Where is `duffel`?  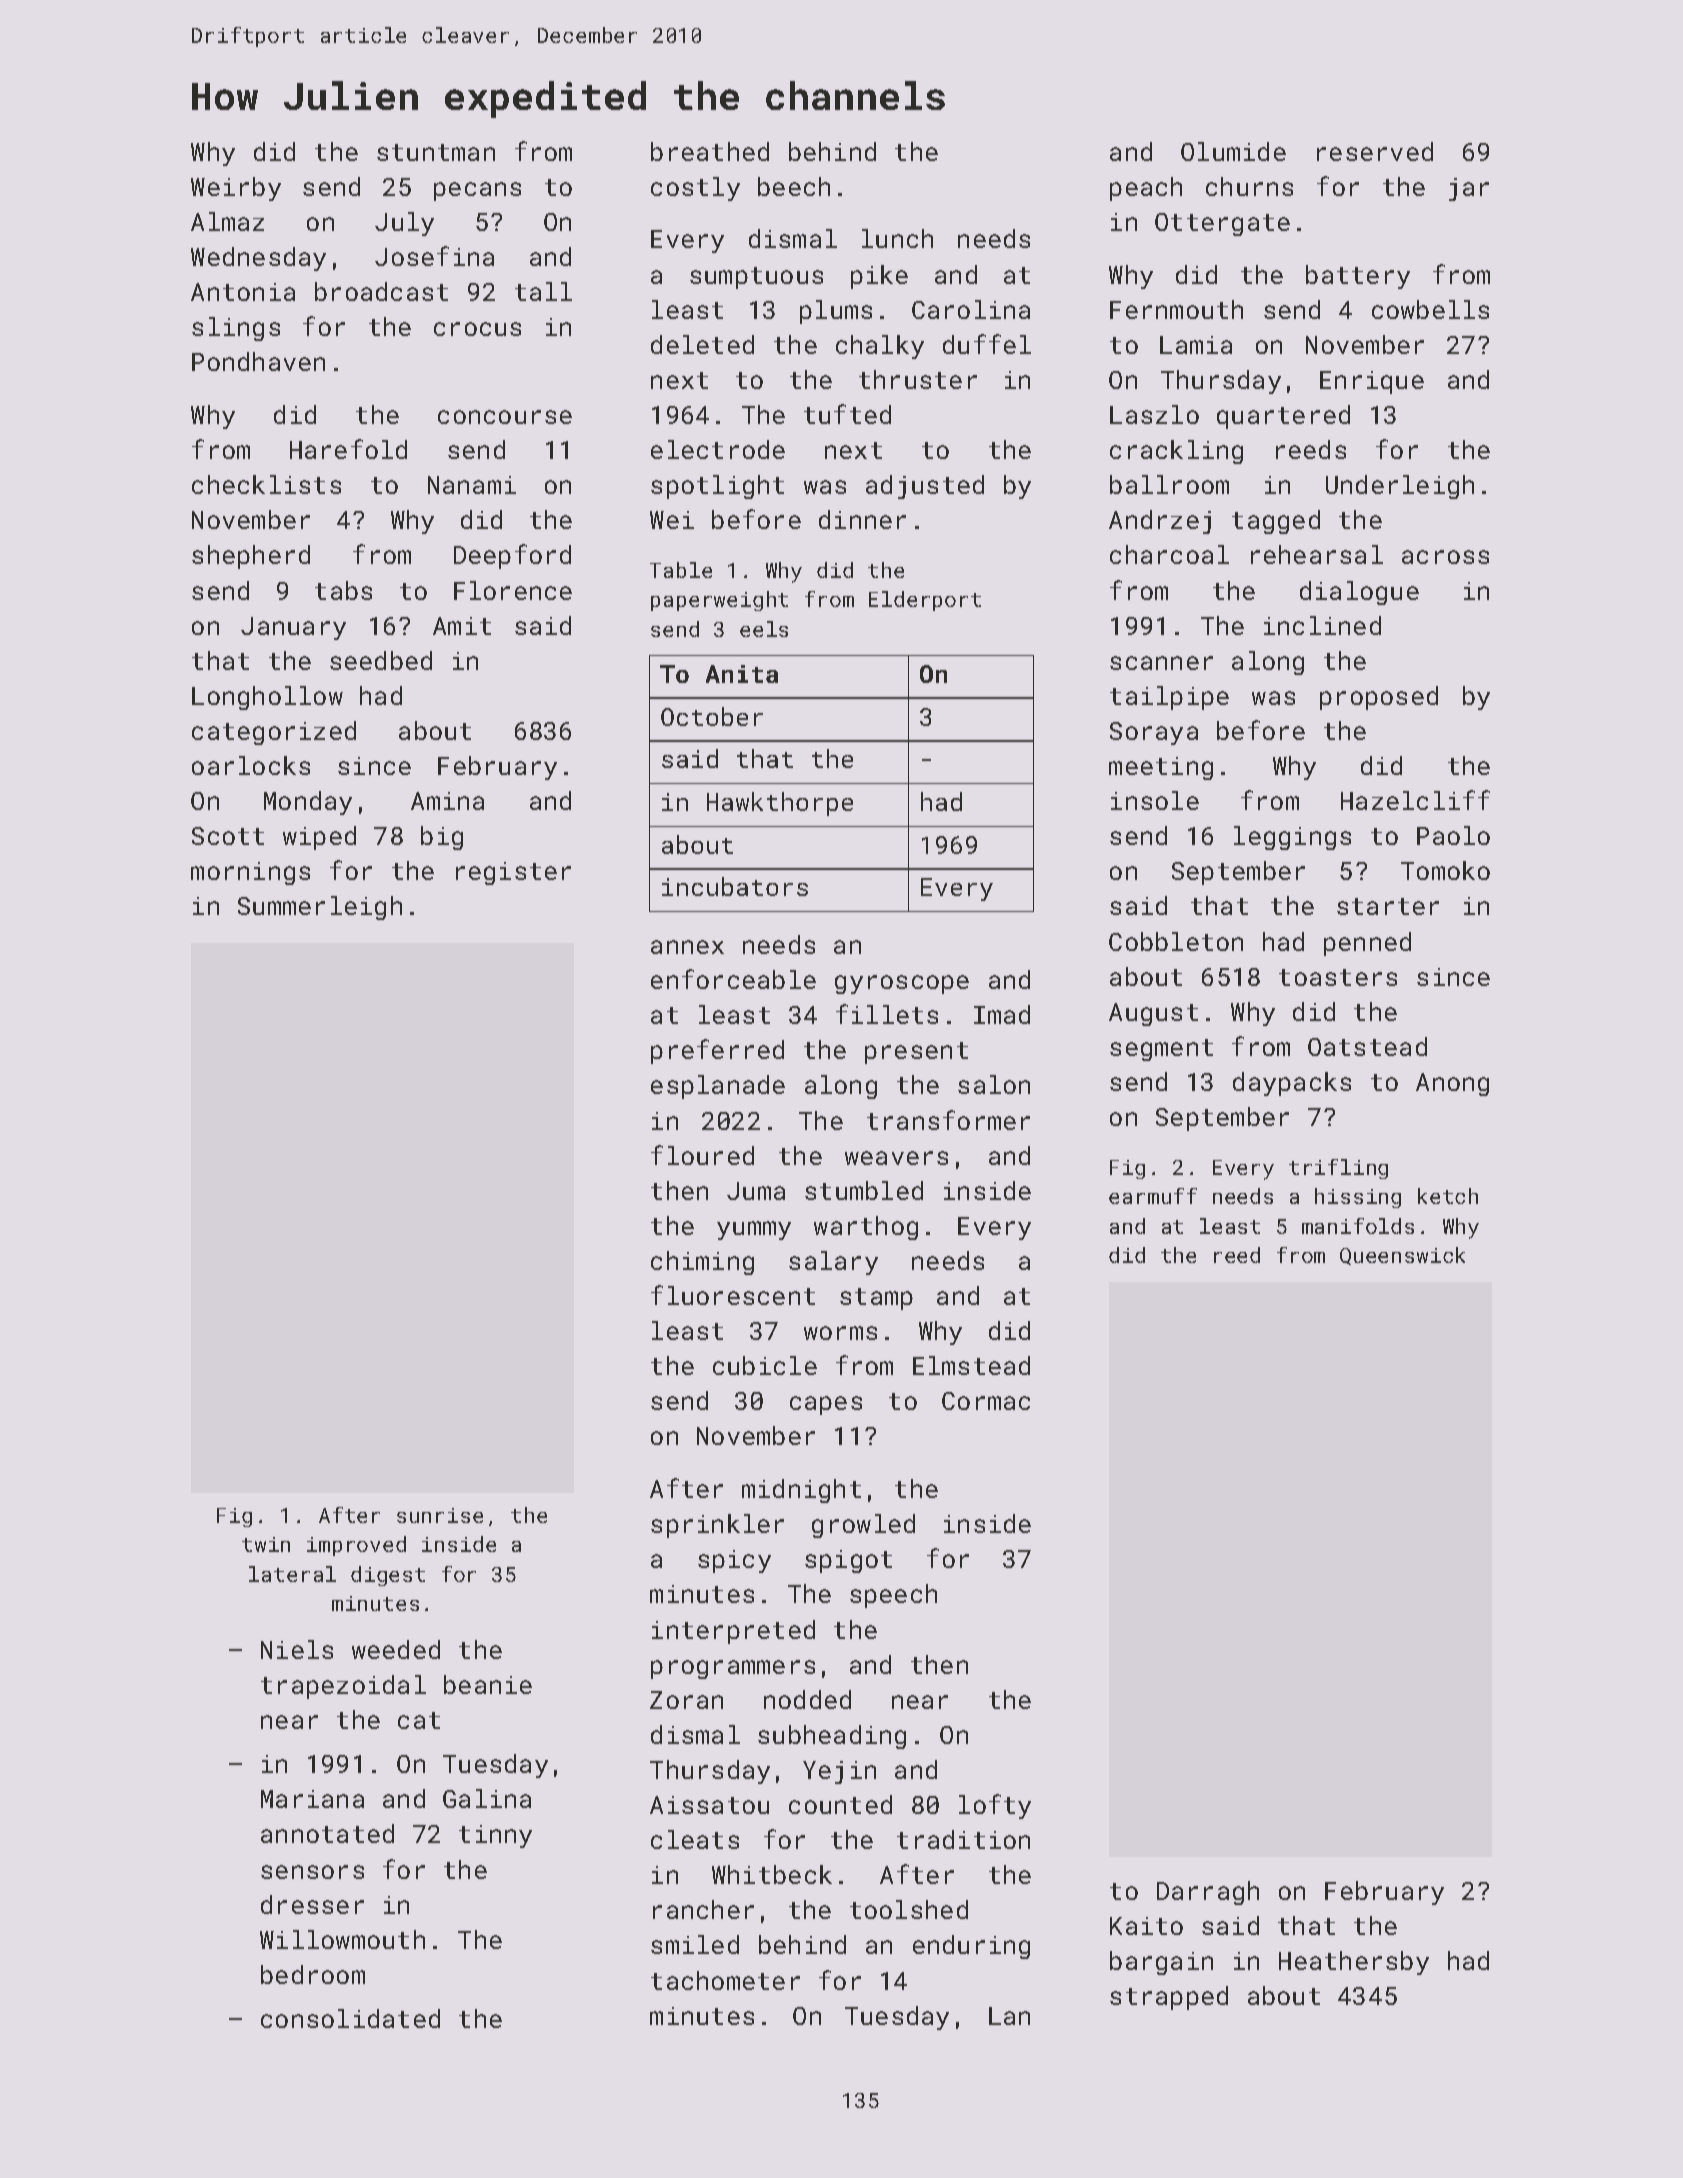 duffel is located at coordinates (987, 344).
